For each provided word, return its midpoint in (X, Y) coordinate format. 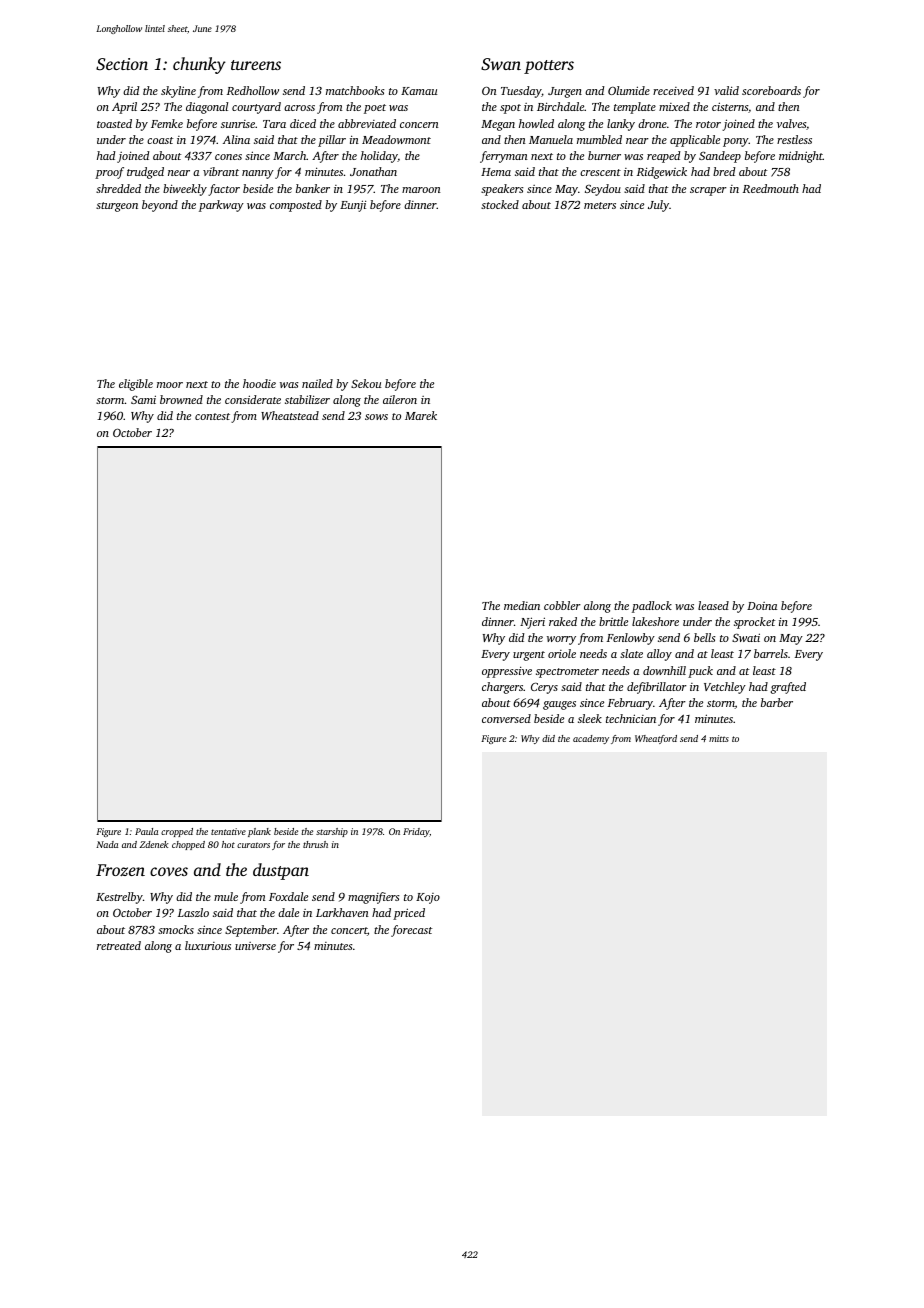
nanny (258, 174)
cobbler (562, 605)
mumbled (599, 139)
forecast (411, 931)
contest (212, 416)
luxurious (208, 945)
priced (409, 914)
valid (726, 90)
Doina (762, 606)
